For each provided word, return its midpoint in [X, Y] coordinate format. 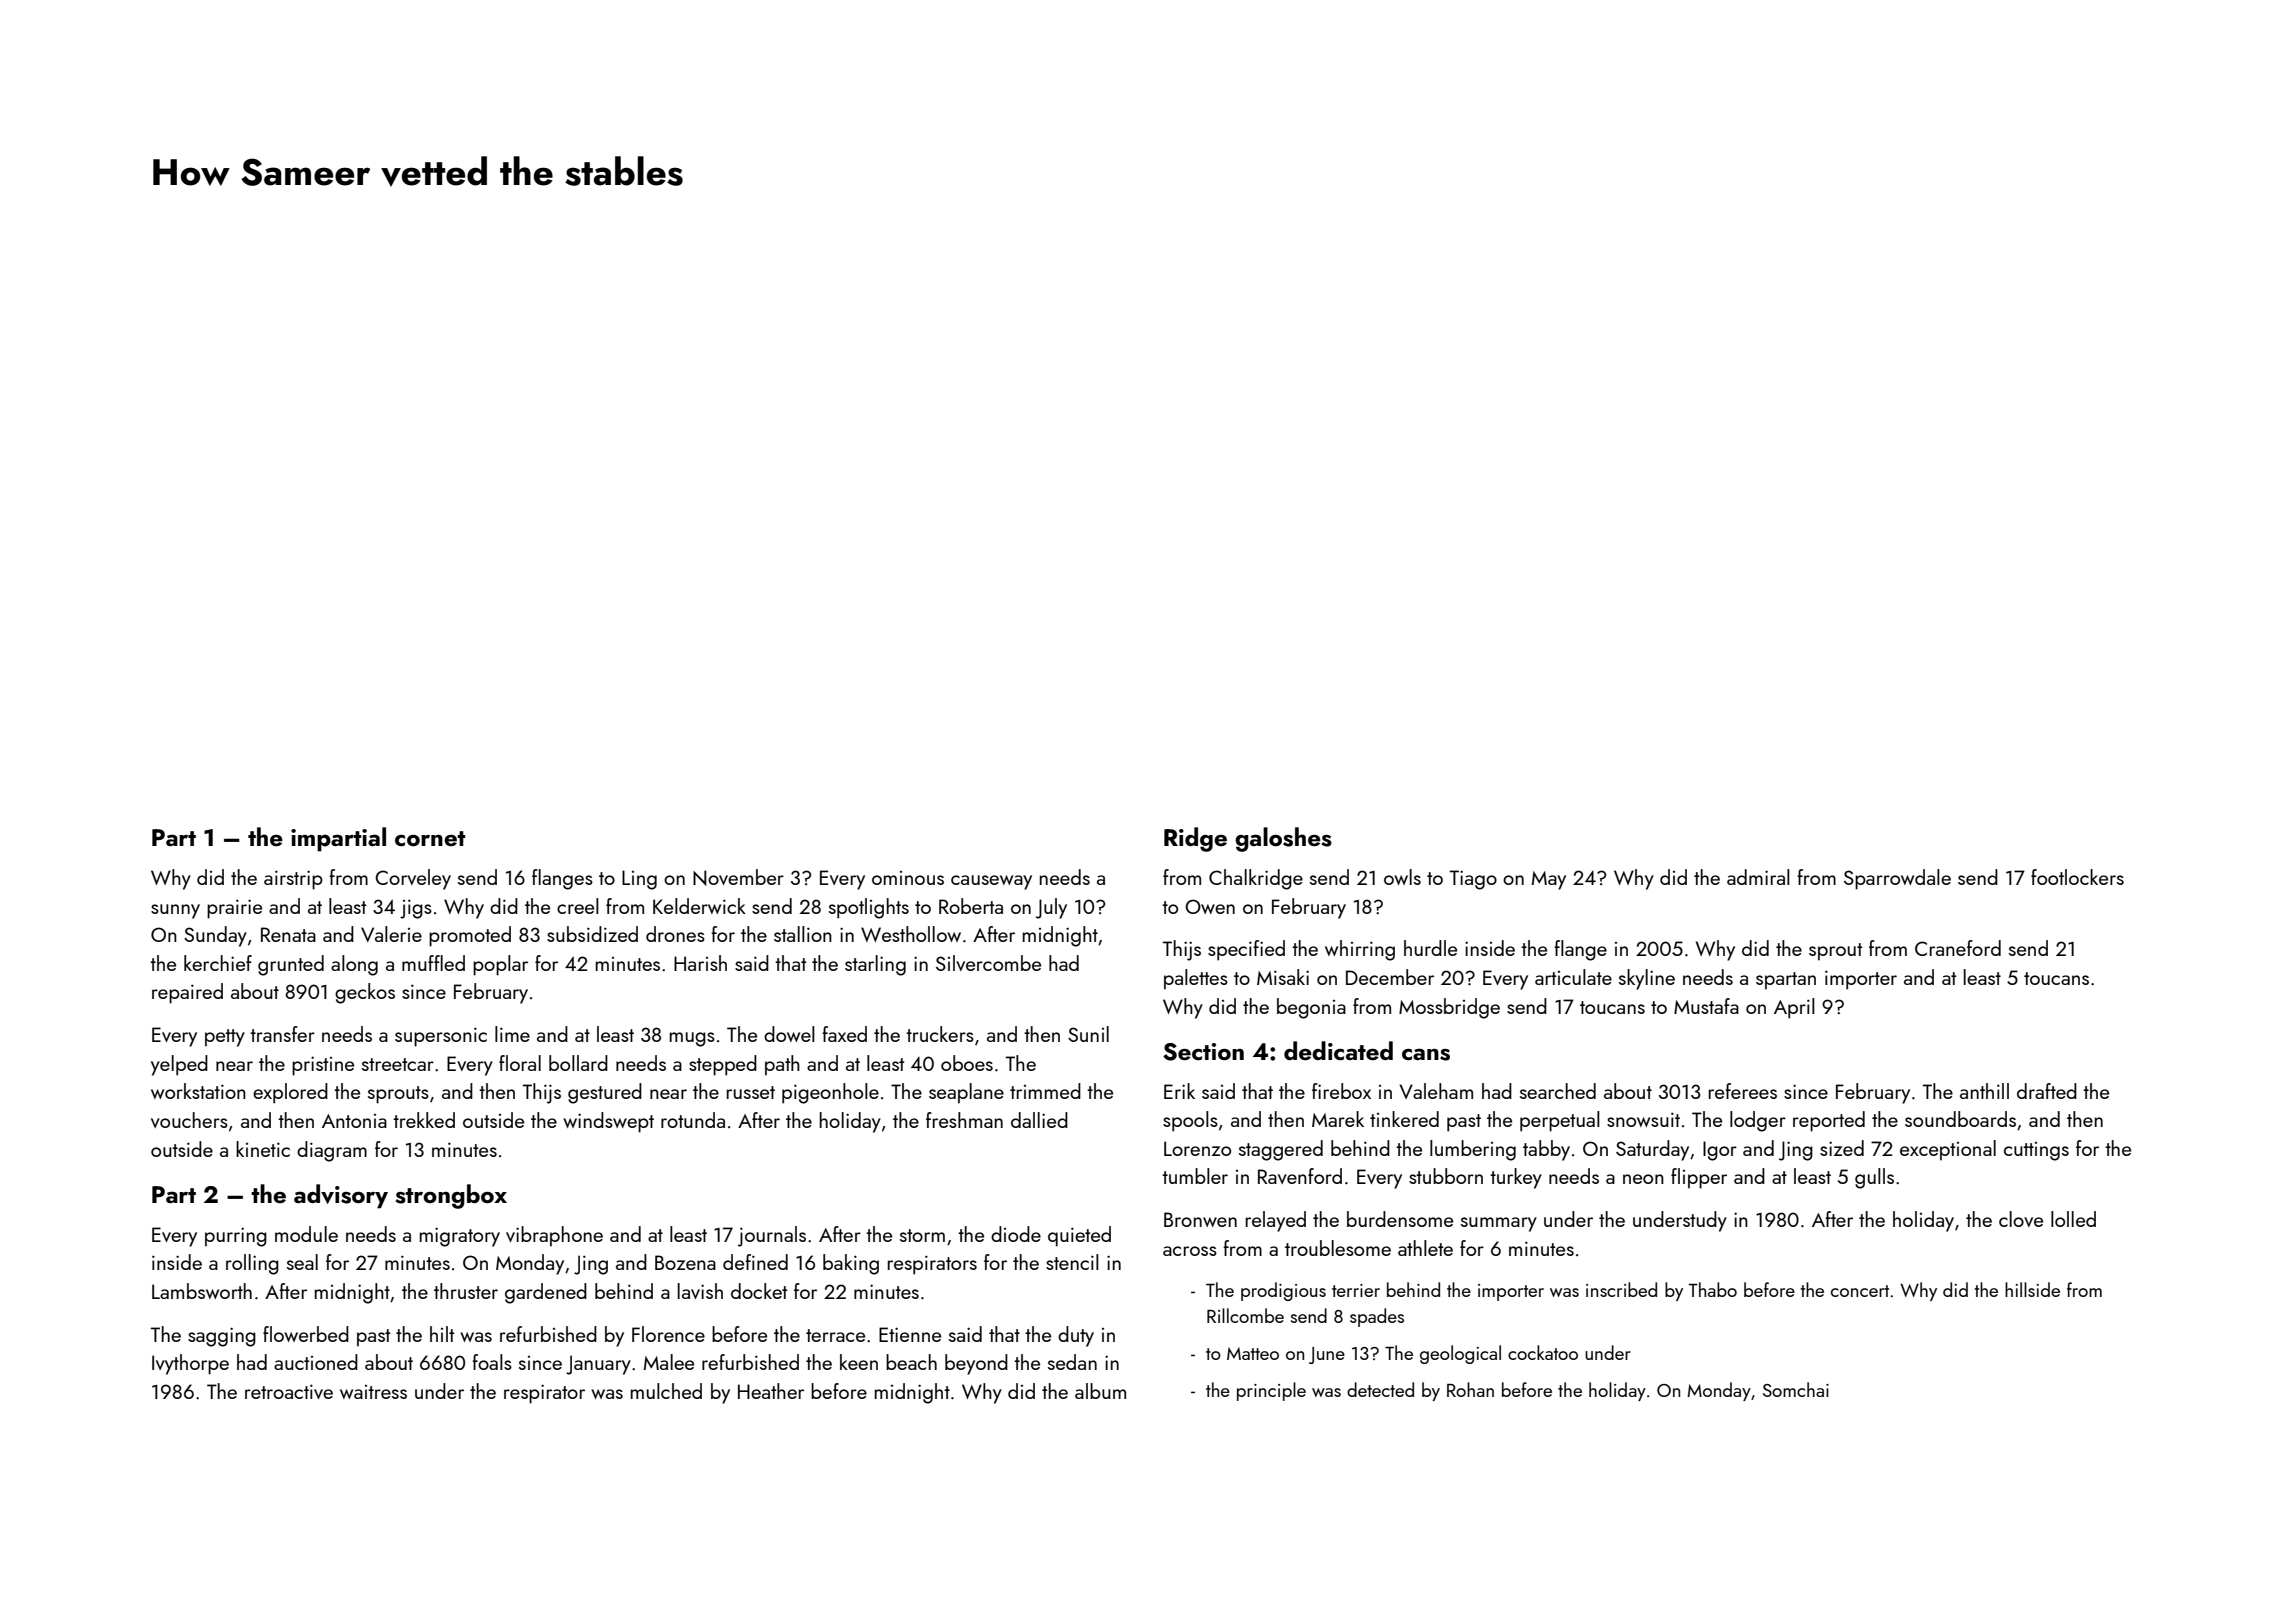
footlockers [2077, 877]
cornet [430, 839]
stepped [723, 1065]
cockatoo [1543, 1352]
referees [1743, 1091]
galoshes [1283, 839]
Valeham [1436, 1091]
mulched [666, 1391]
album [1100, 1391]
